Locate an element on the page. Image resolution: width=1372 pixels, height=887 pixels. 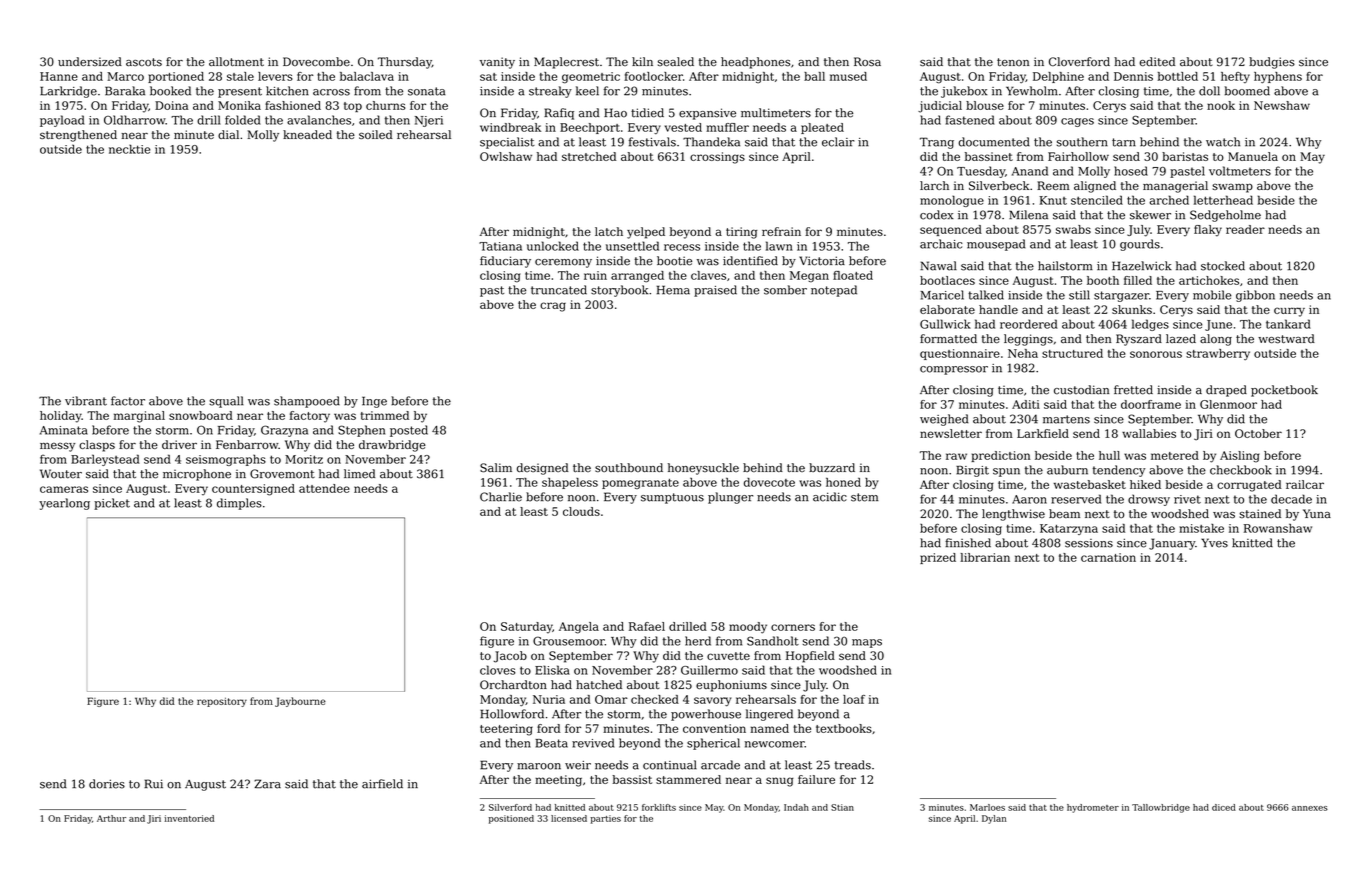
Zara is located at coordinates (267, 784).
